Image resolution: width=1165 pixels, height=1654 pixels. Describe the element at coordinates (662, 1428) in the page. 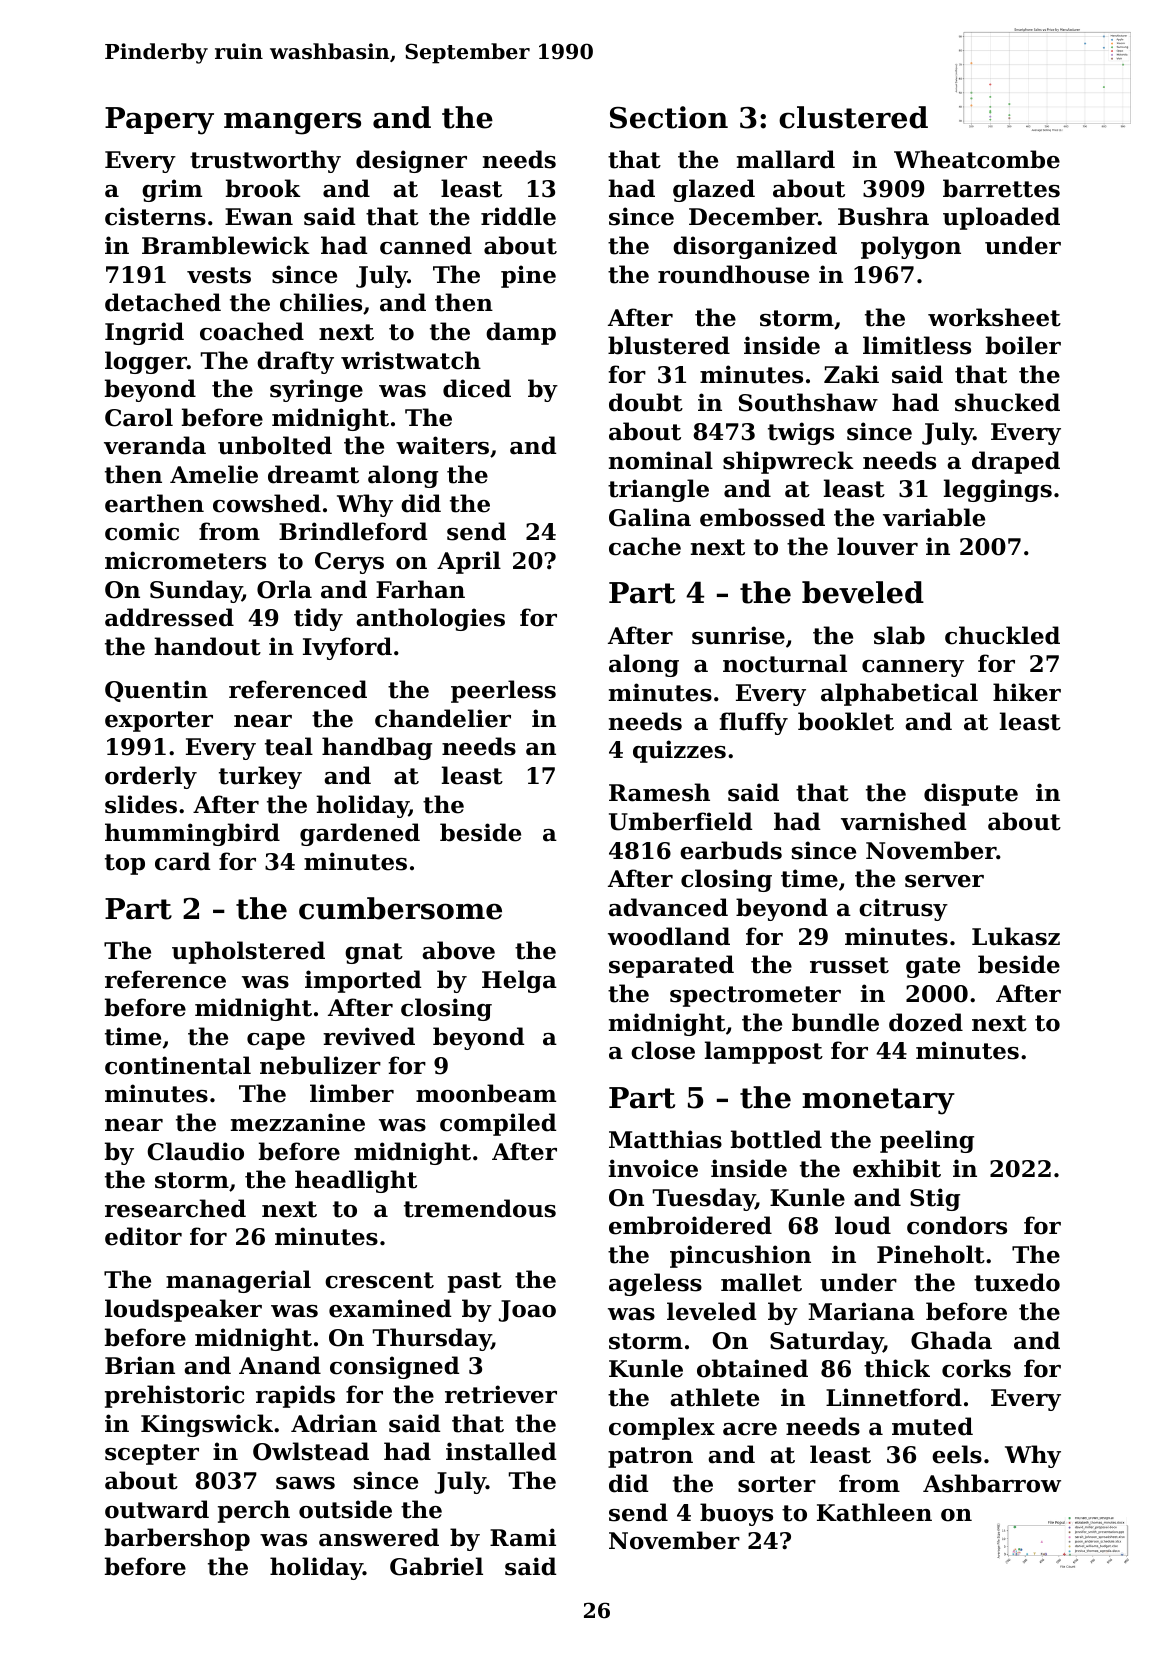

I see `complex` at that location.
